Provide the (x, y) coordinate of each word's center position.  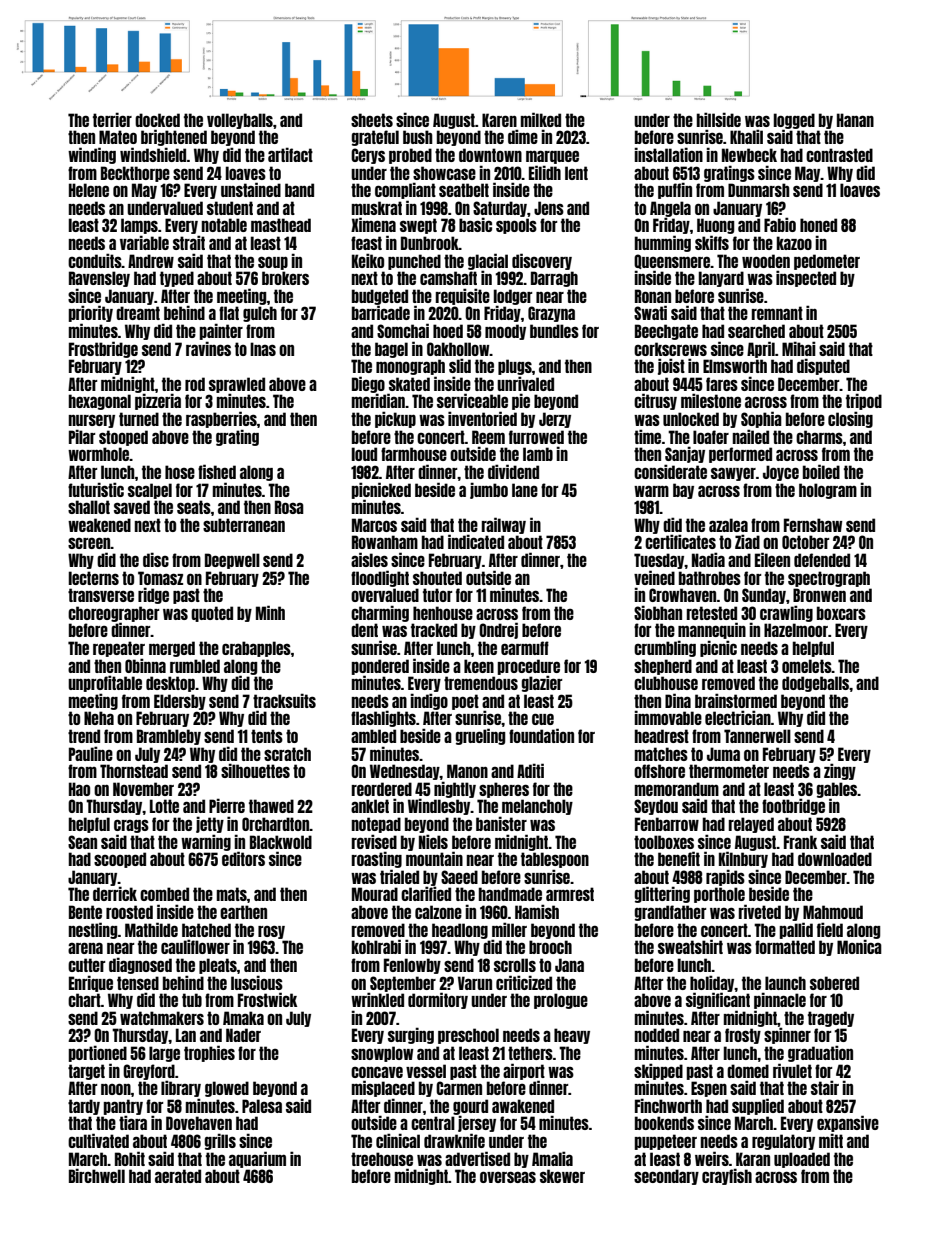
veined (654, 577)
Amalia (552, 1158)
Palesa (262, 1106)
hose (180, 472)
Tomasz (160, 578)
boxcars (841, 613)
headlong (460, 931)
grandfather (670, 913)
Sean (82, 842)
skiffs (712, 242)
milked (541, 119)
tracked (434, 630)
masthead (281, 225)
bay (683, 491)
